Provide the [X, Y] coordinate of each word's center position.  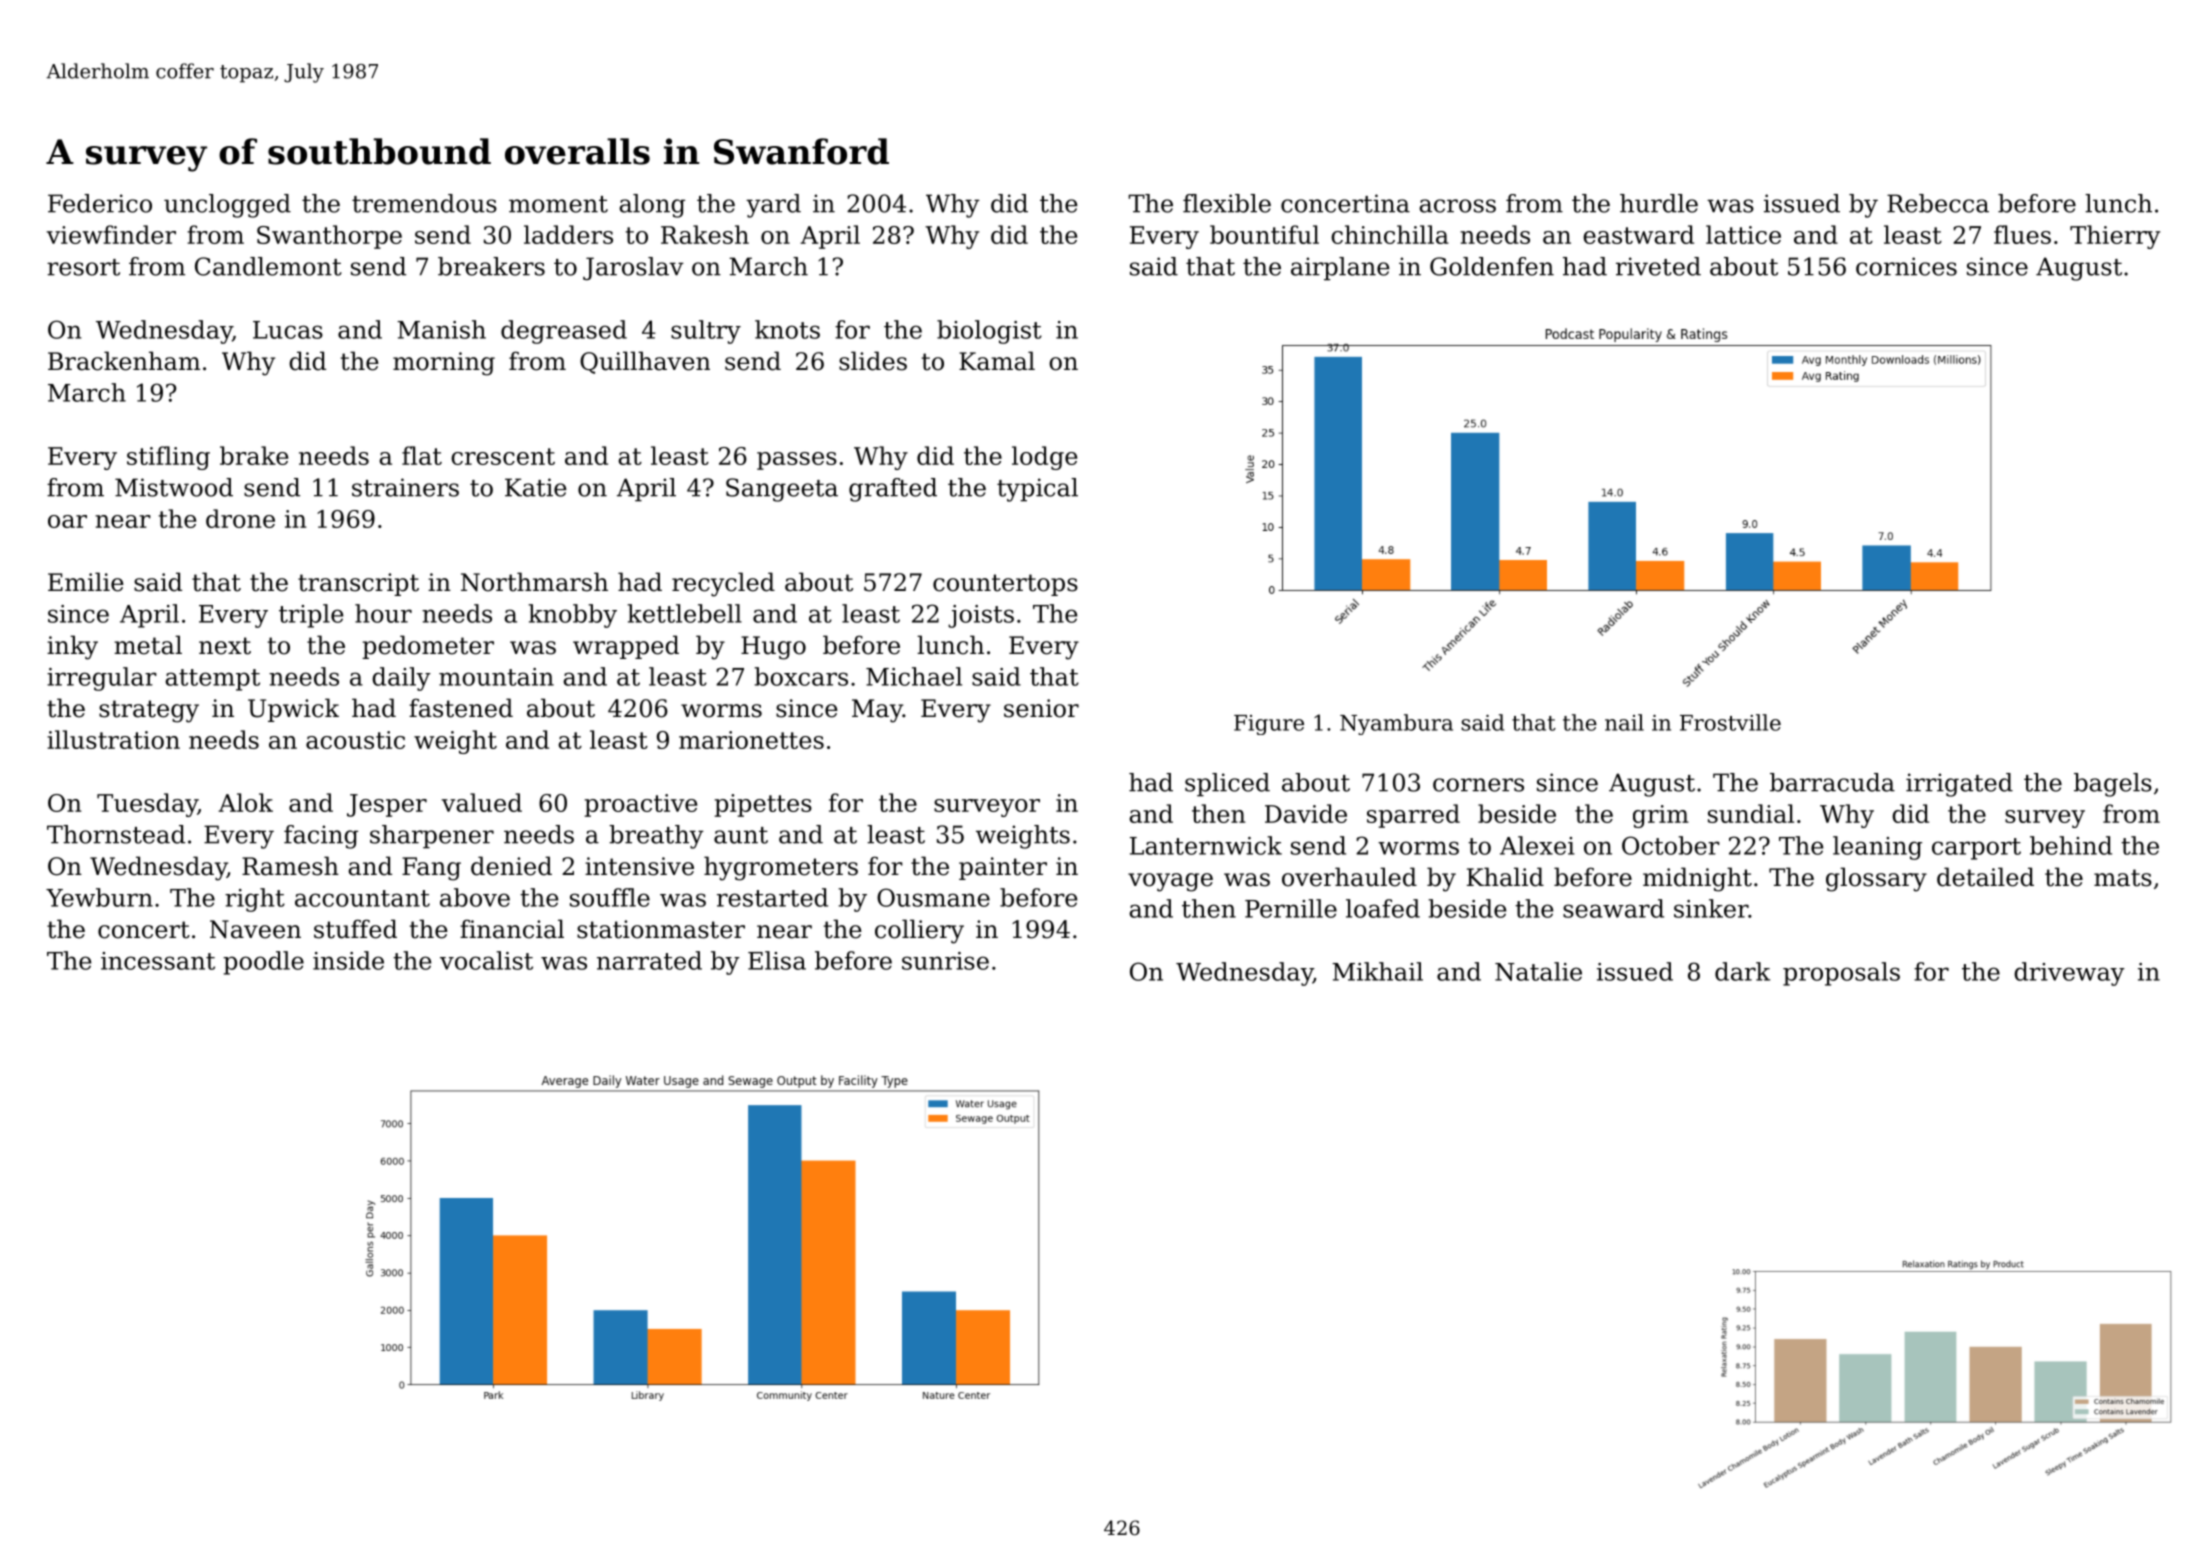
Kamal [997, 361]
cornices [1906, 266]
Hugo [773, 648]
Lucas [288, 330]
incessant [158, 961]
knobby [572, 616]
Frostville [1730, 722]
